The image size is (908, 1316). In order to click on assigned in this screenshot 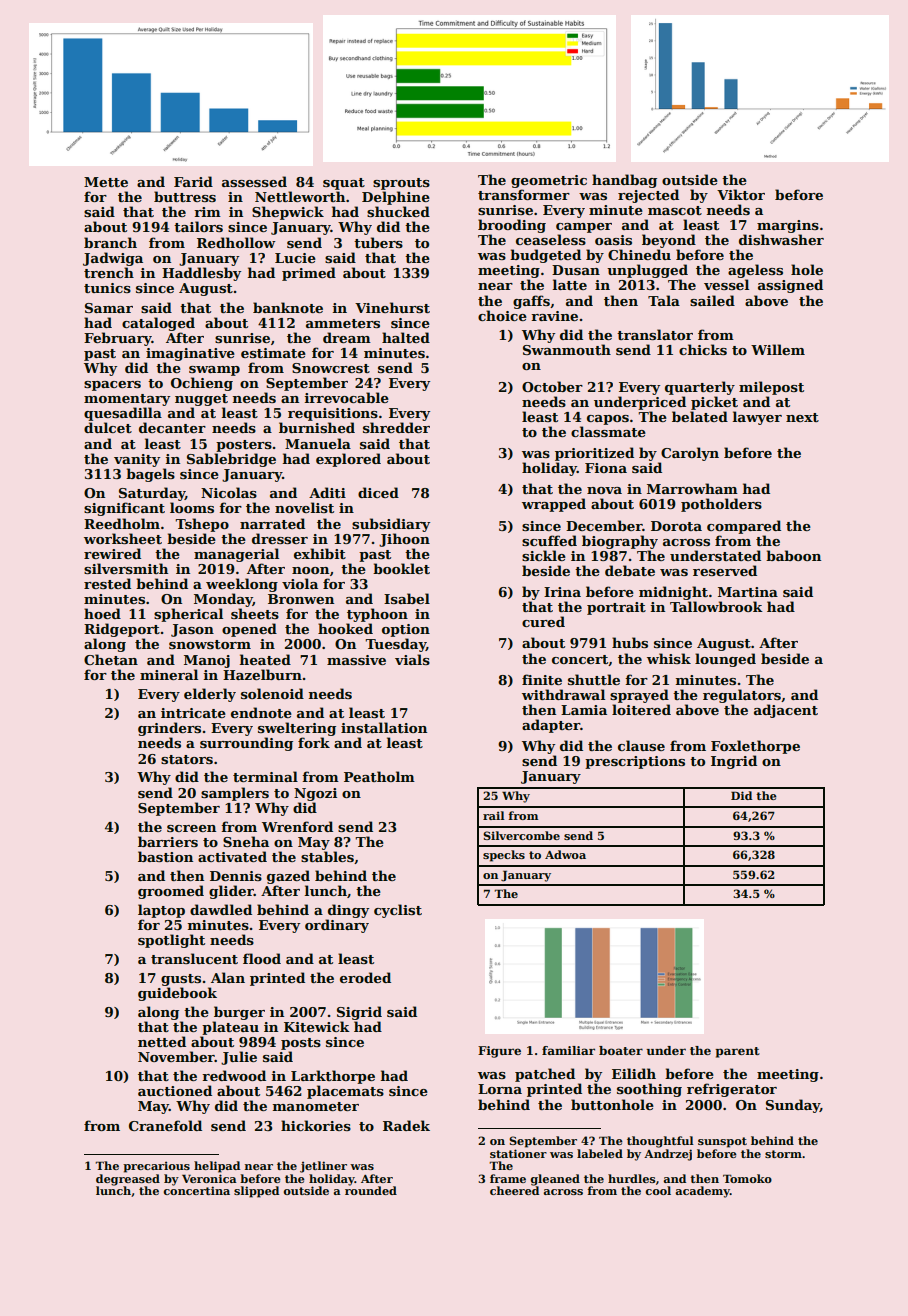, I will do `click(790, 286)`.
